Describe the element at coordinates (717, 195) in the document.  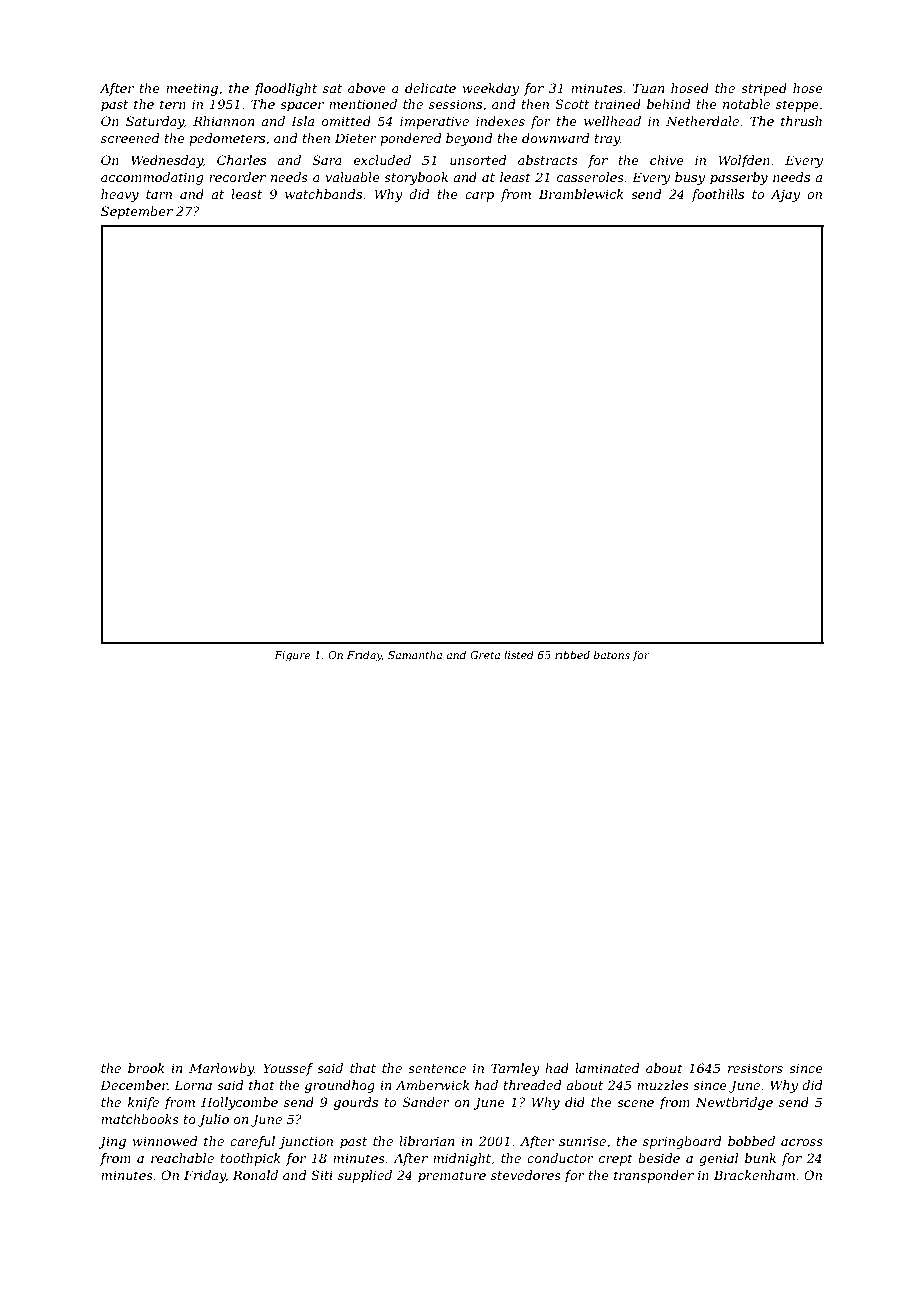
I see `foothills` at that location.
